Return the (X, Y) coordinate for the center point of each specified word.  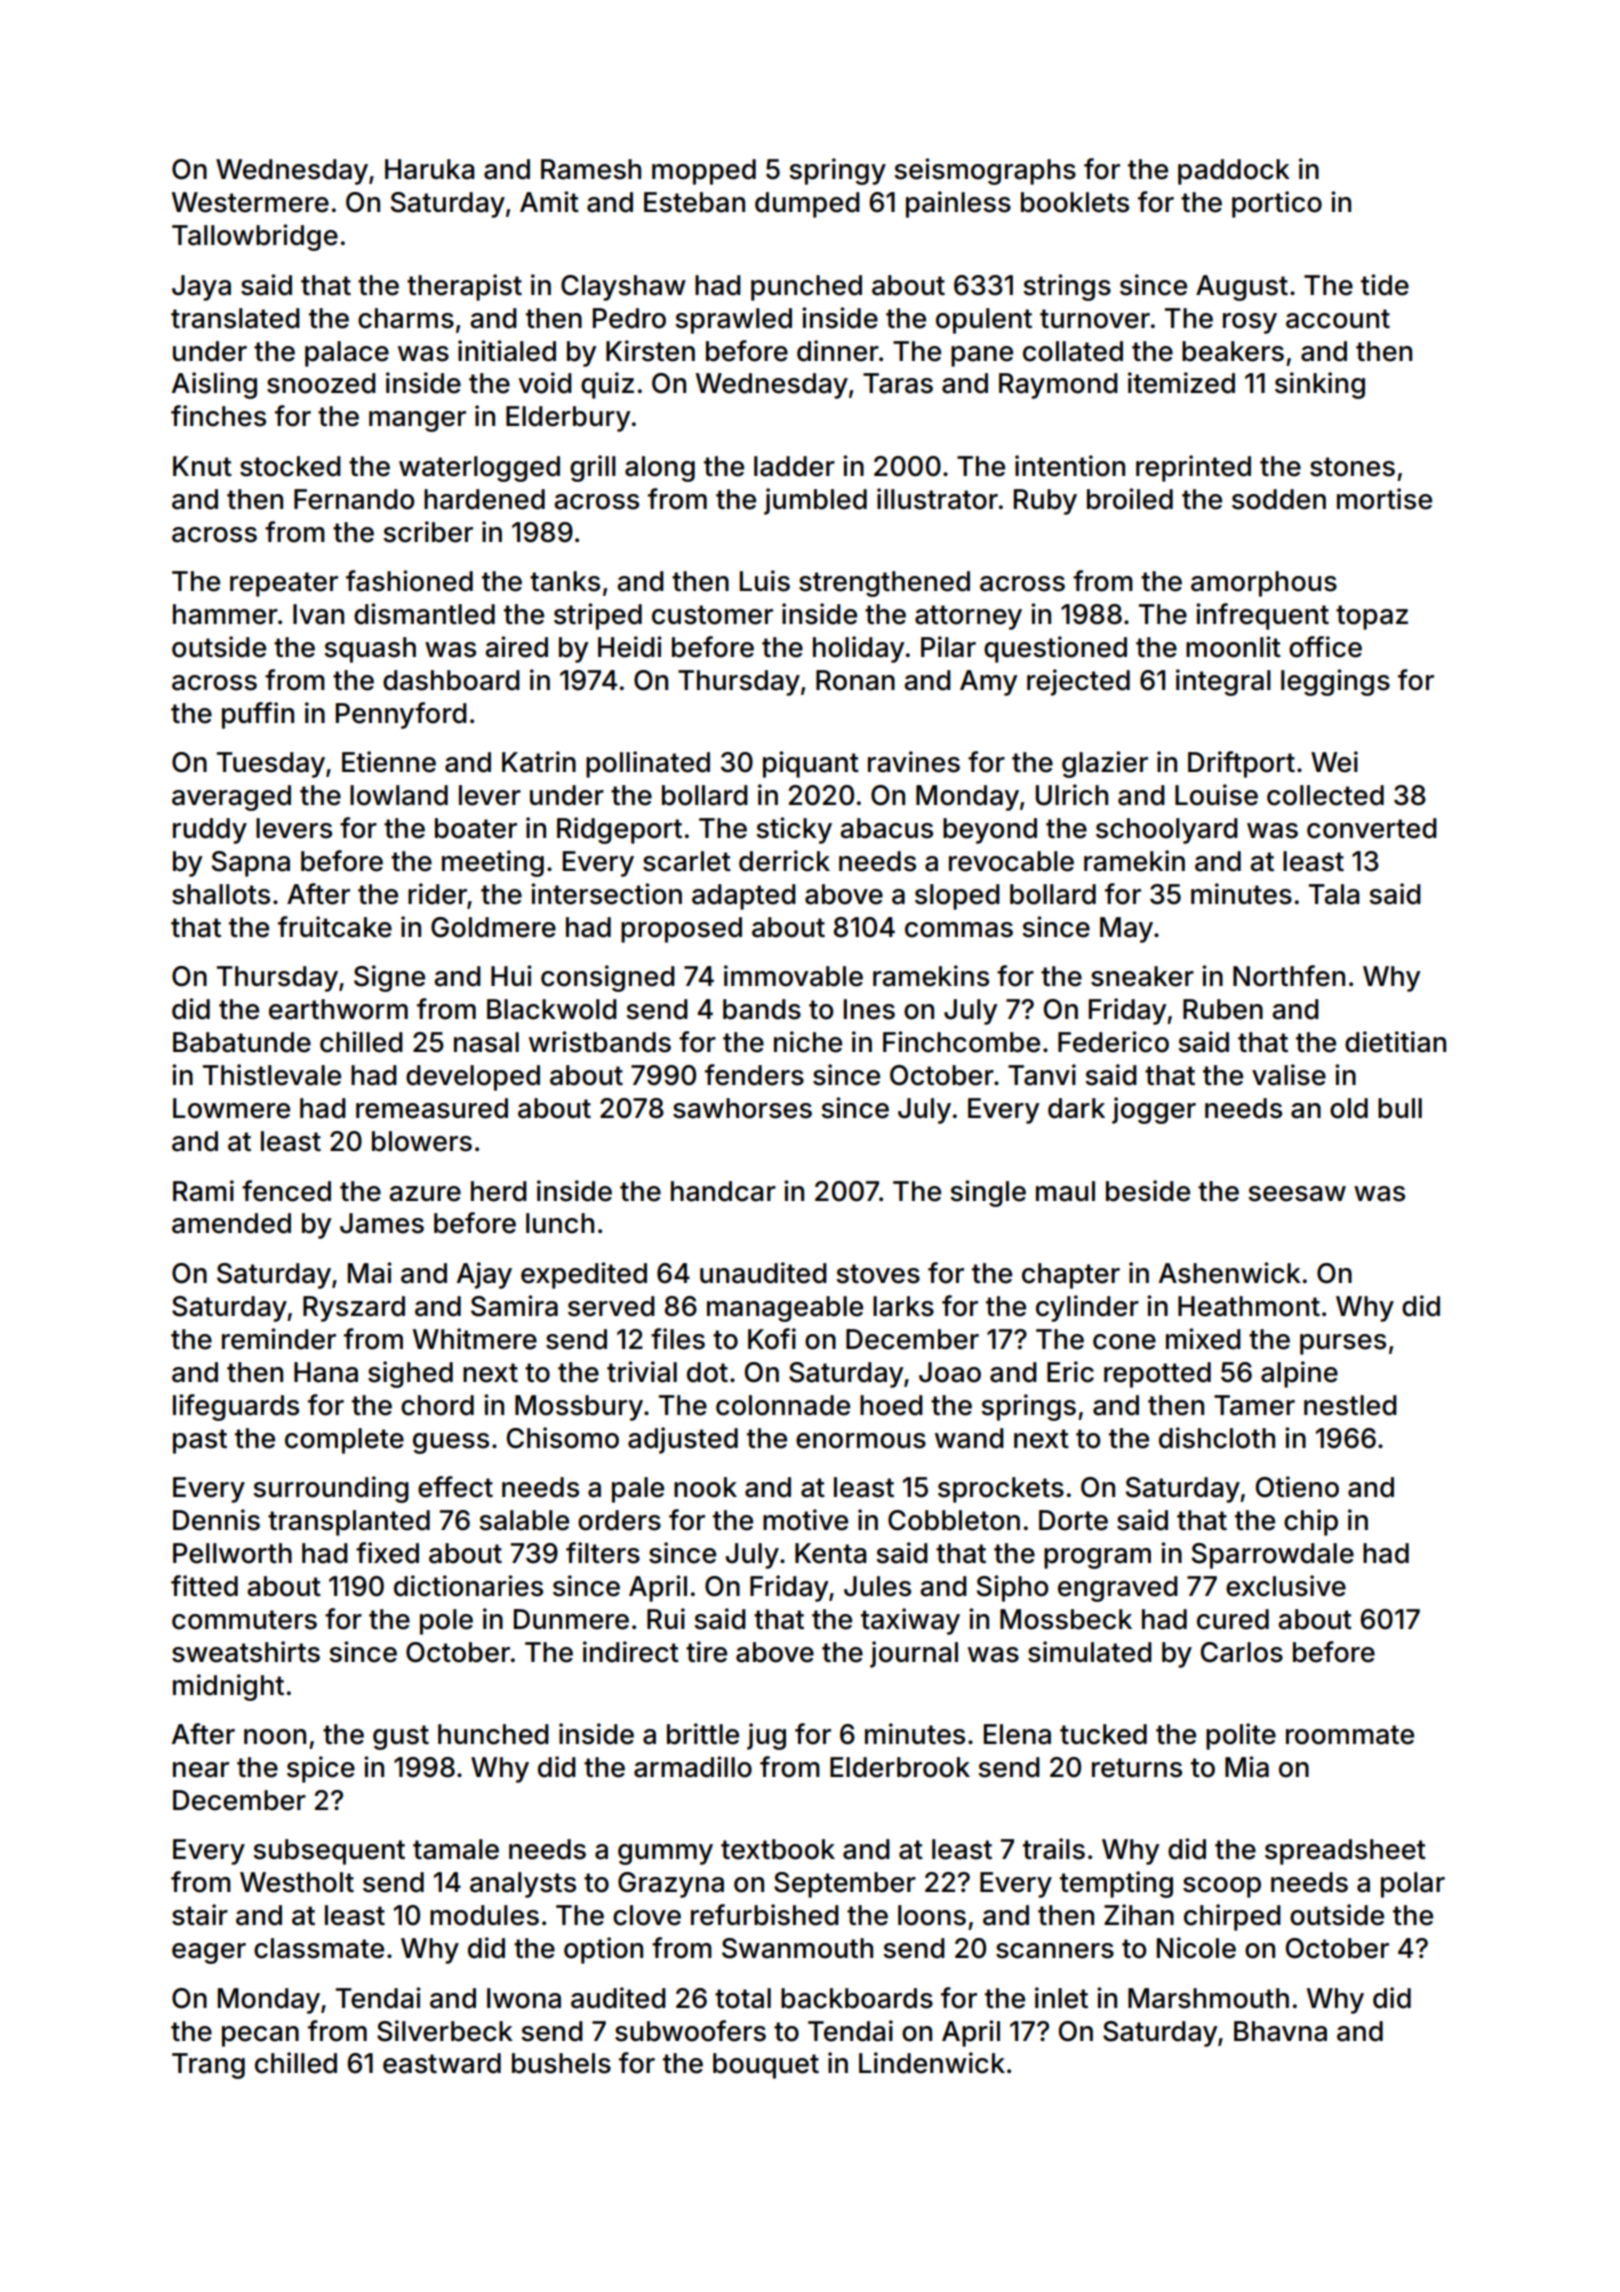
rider (437, 894)
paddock (1234, 172)
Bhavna (1280, 2031)
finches (218, 416)
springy (837, 171)
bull (1400, 1108)
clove (647, 1915)
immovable (793, 976)
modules (484, 1915)
